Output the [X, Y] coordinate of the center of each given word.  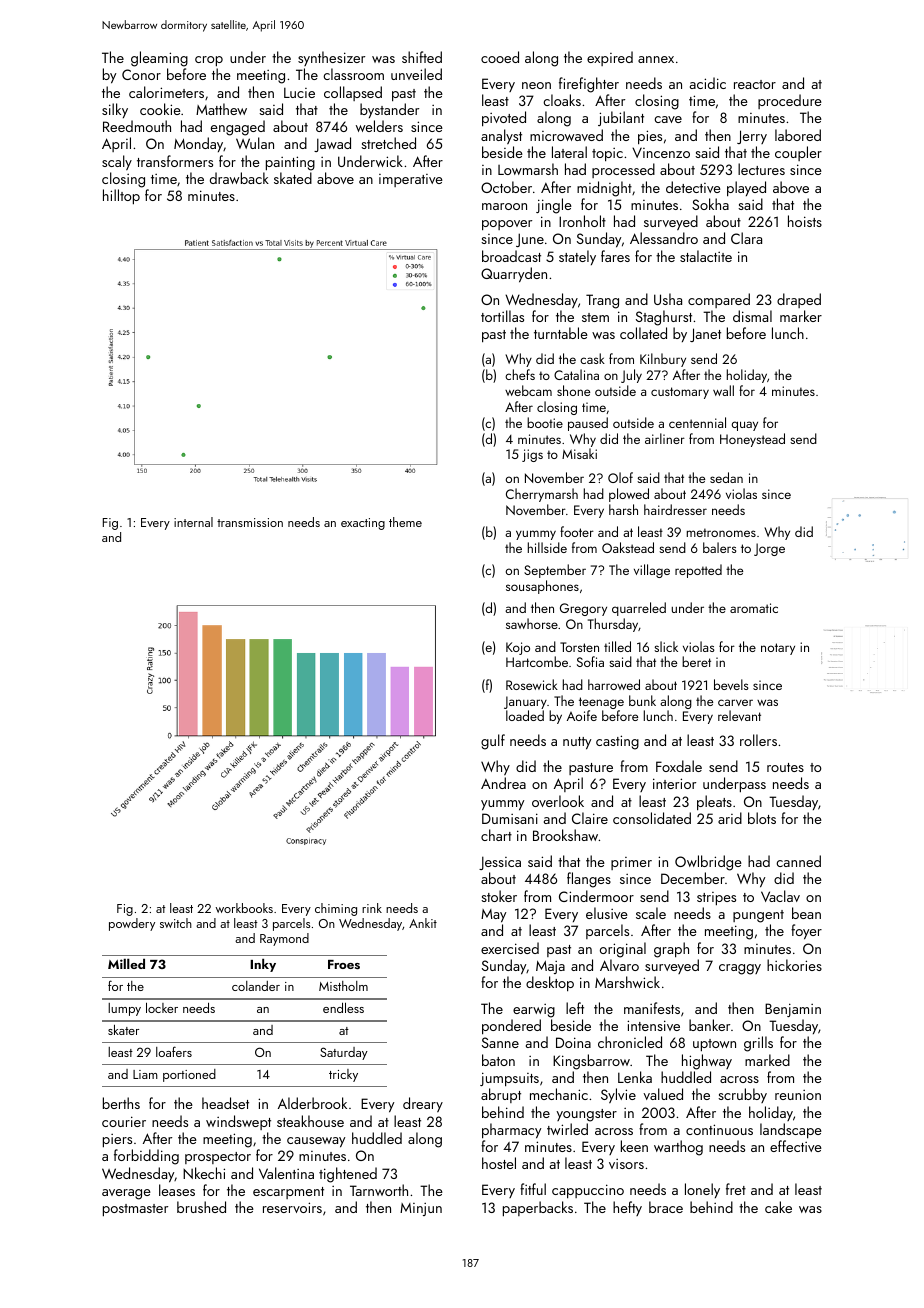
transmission [250, 522]
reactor [755, 84]
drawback [239, 178]
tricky [343, 1075]
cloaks [562, 100]
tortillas [502, 316]
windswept [238, 1122]
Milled [126, 963]
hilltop [121, 196]
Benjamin [793, 1010]
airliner [665, 438]
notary [778, 649]
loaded [525, 715]
